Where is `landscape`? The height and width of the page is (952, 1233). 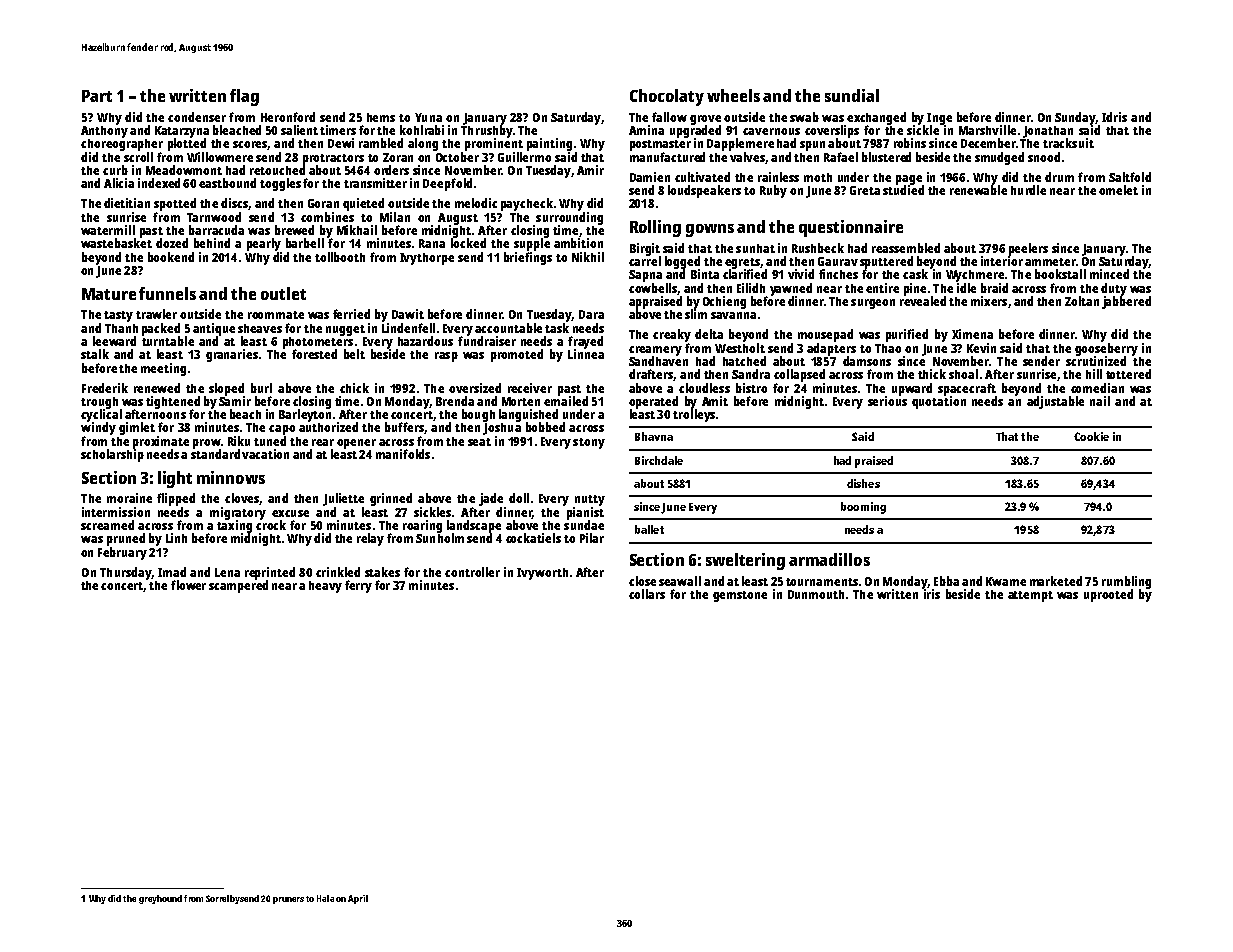 landscape is located at coordinates (474, 526).
